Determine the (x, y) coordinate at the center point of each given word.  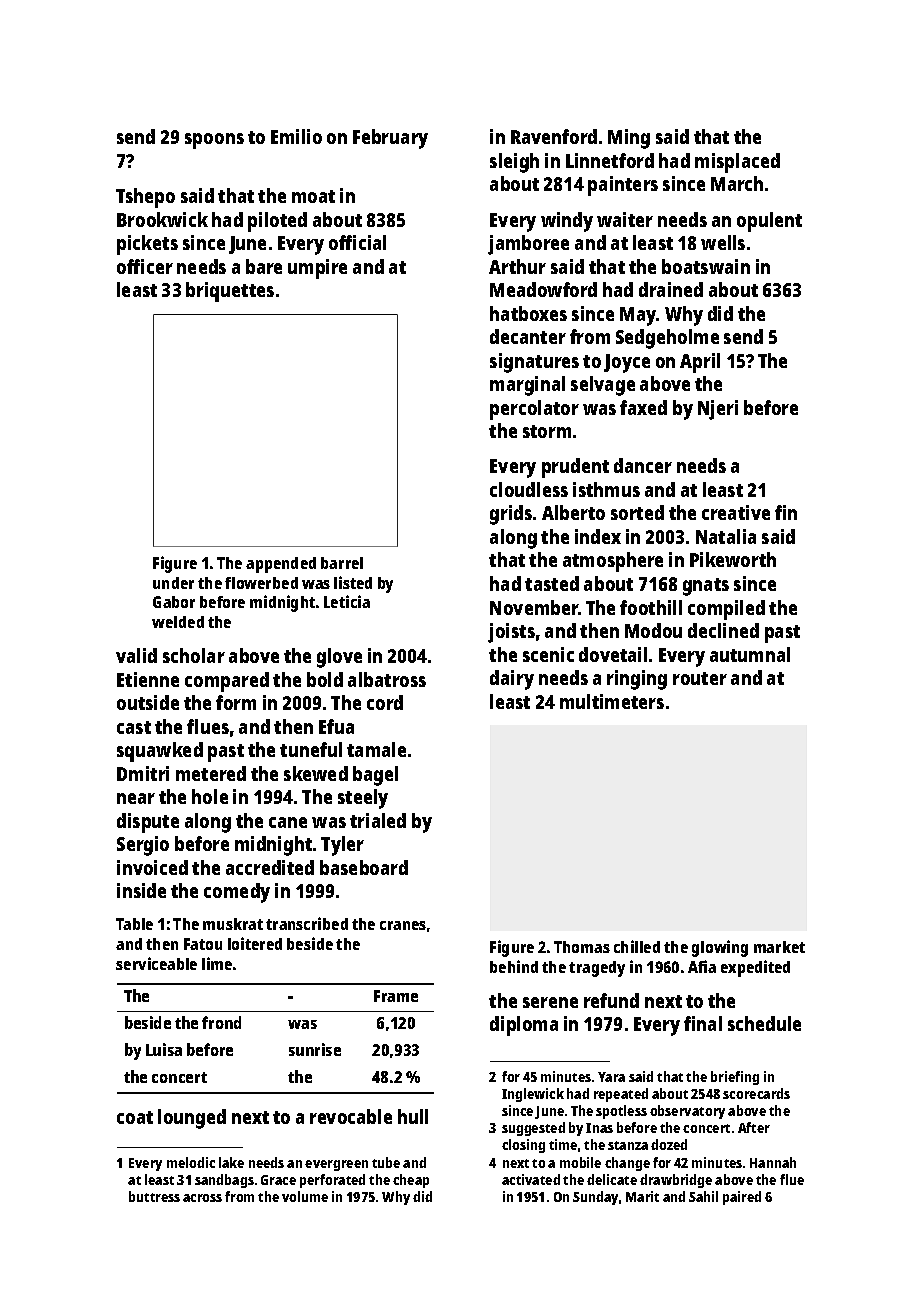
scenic (548, 654)
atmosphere (613, 562)
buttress (154, 1196)
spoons (214, 141)
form (236, 702)
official (357, 242)
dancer (643, 465)
